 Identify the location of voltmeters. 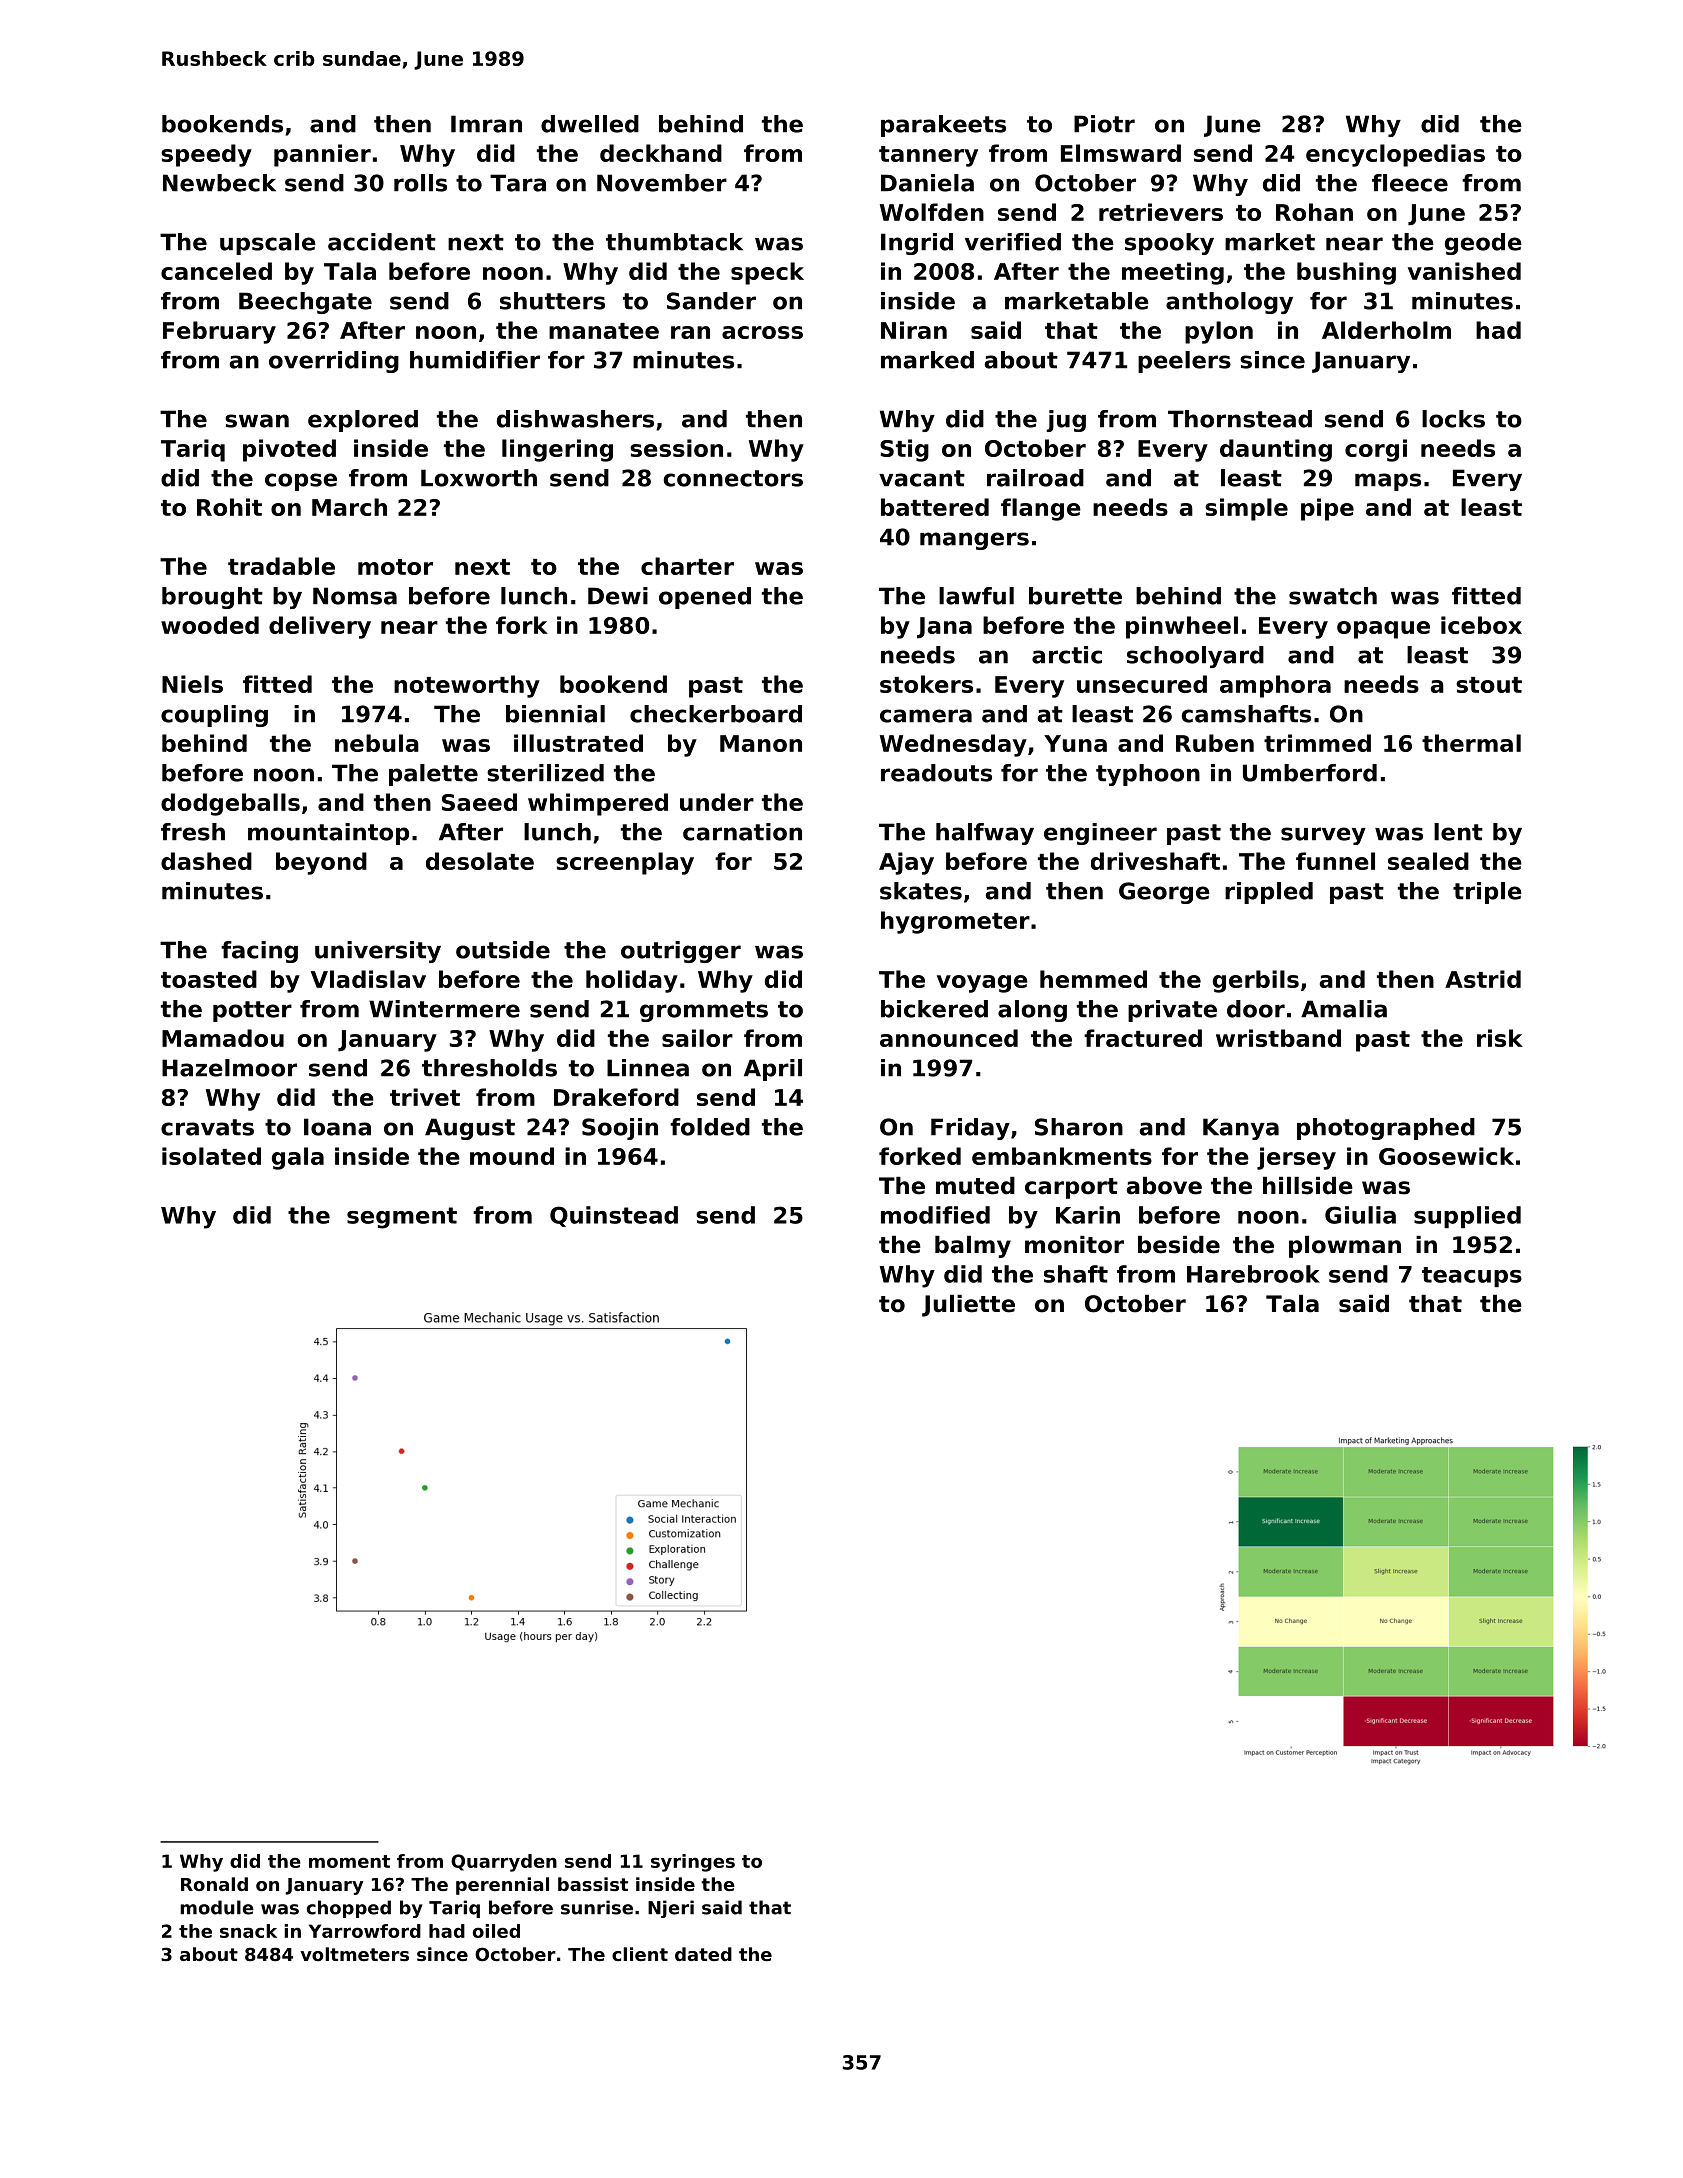
(354, 1954).
